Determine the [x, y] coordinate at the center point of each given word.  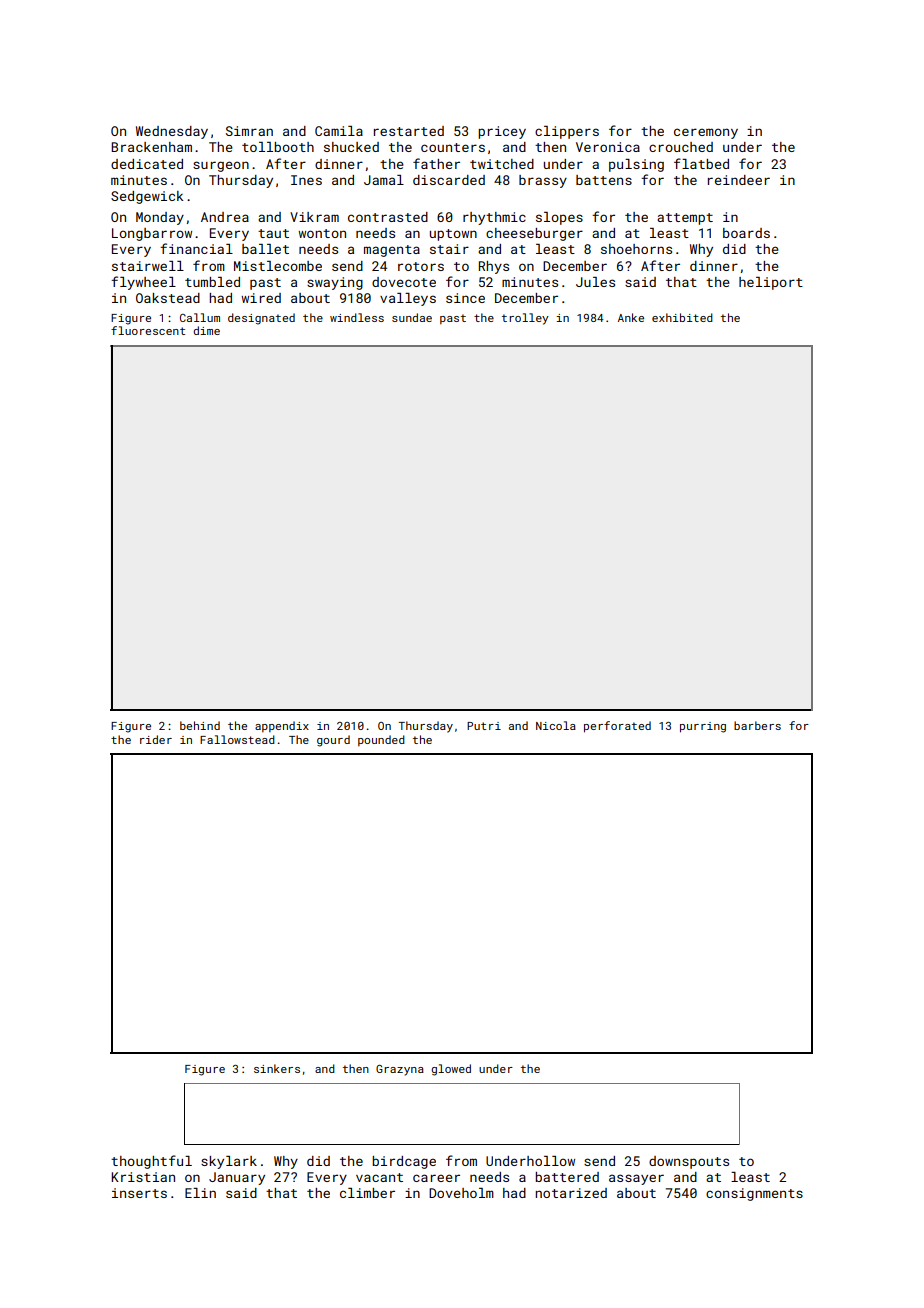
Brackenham [151, 147]
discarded [449, 180]
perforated [617, 727]
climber [367, 1193]
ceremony [706, 133]
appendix [282, 726]
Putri [484, 726]
